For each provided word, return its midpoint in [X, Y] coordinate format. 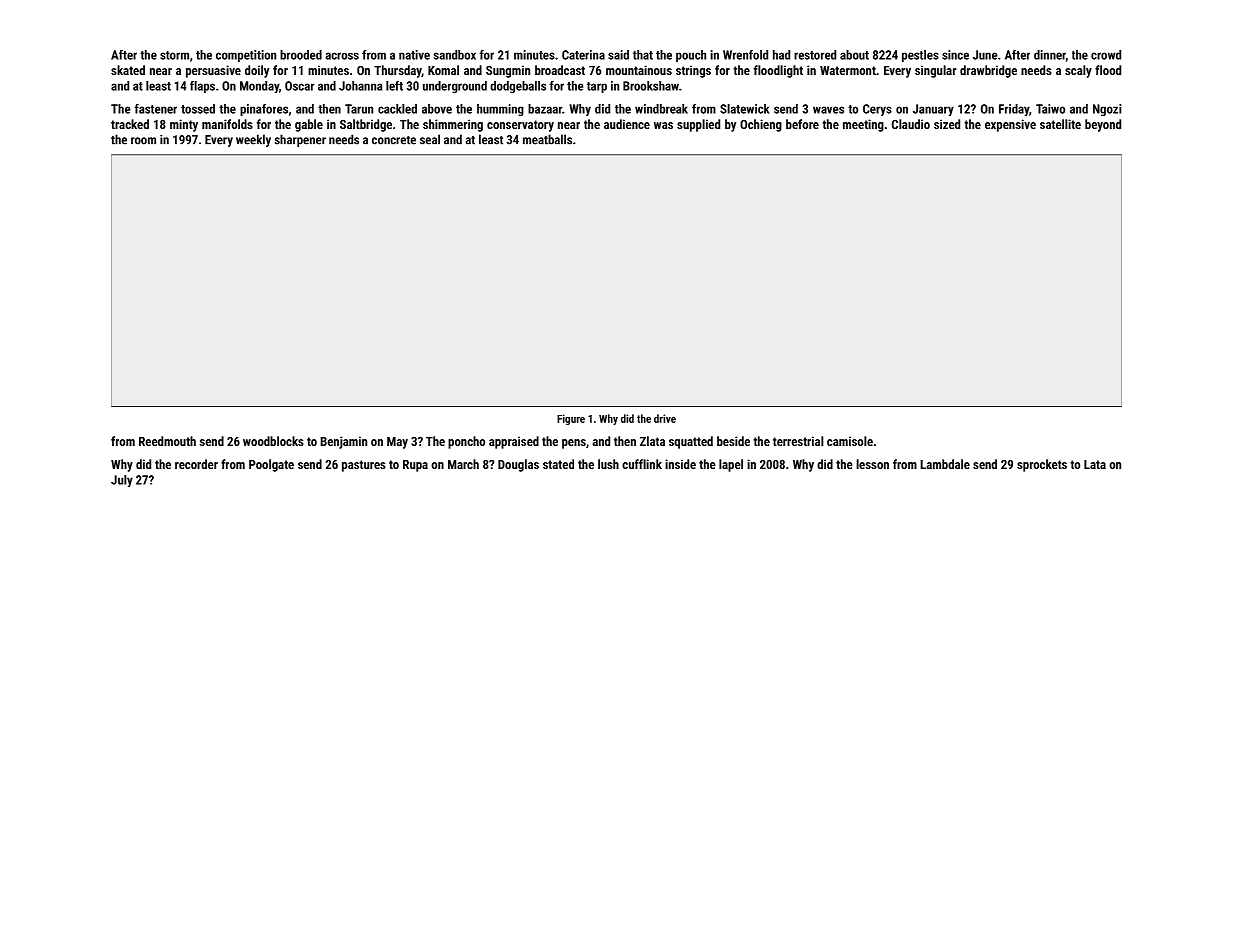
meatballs [547, 139]
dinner [1050, 55]
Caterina [583, 55]
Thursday [398, 71]
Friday [1014, 110]
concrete [394, 140]
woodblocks [273, 441]
